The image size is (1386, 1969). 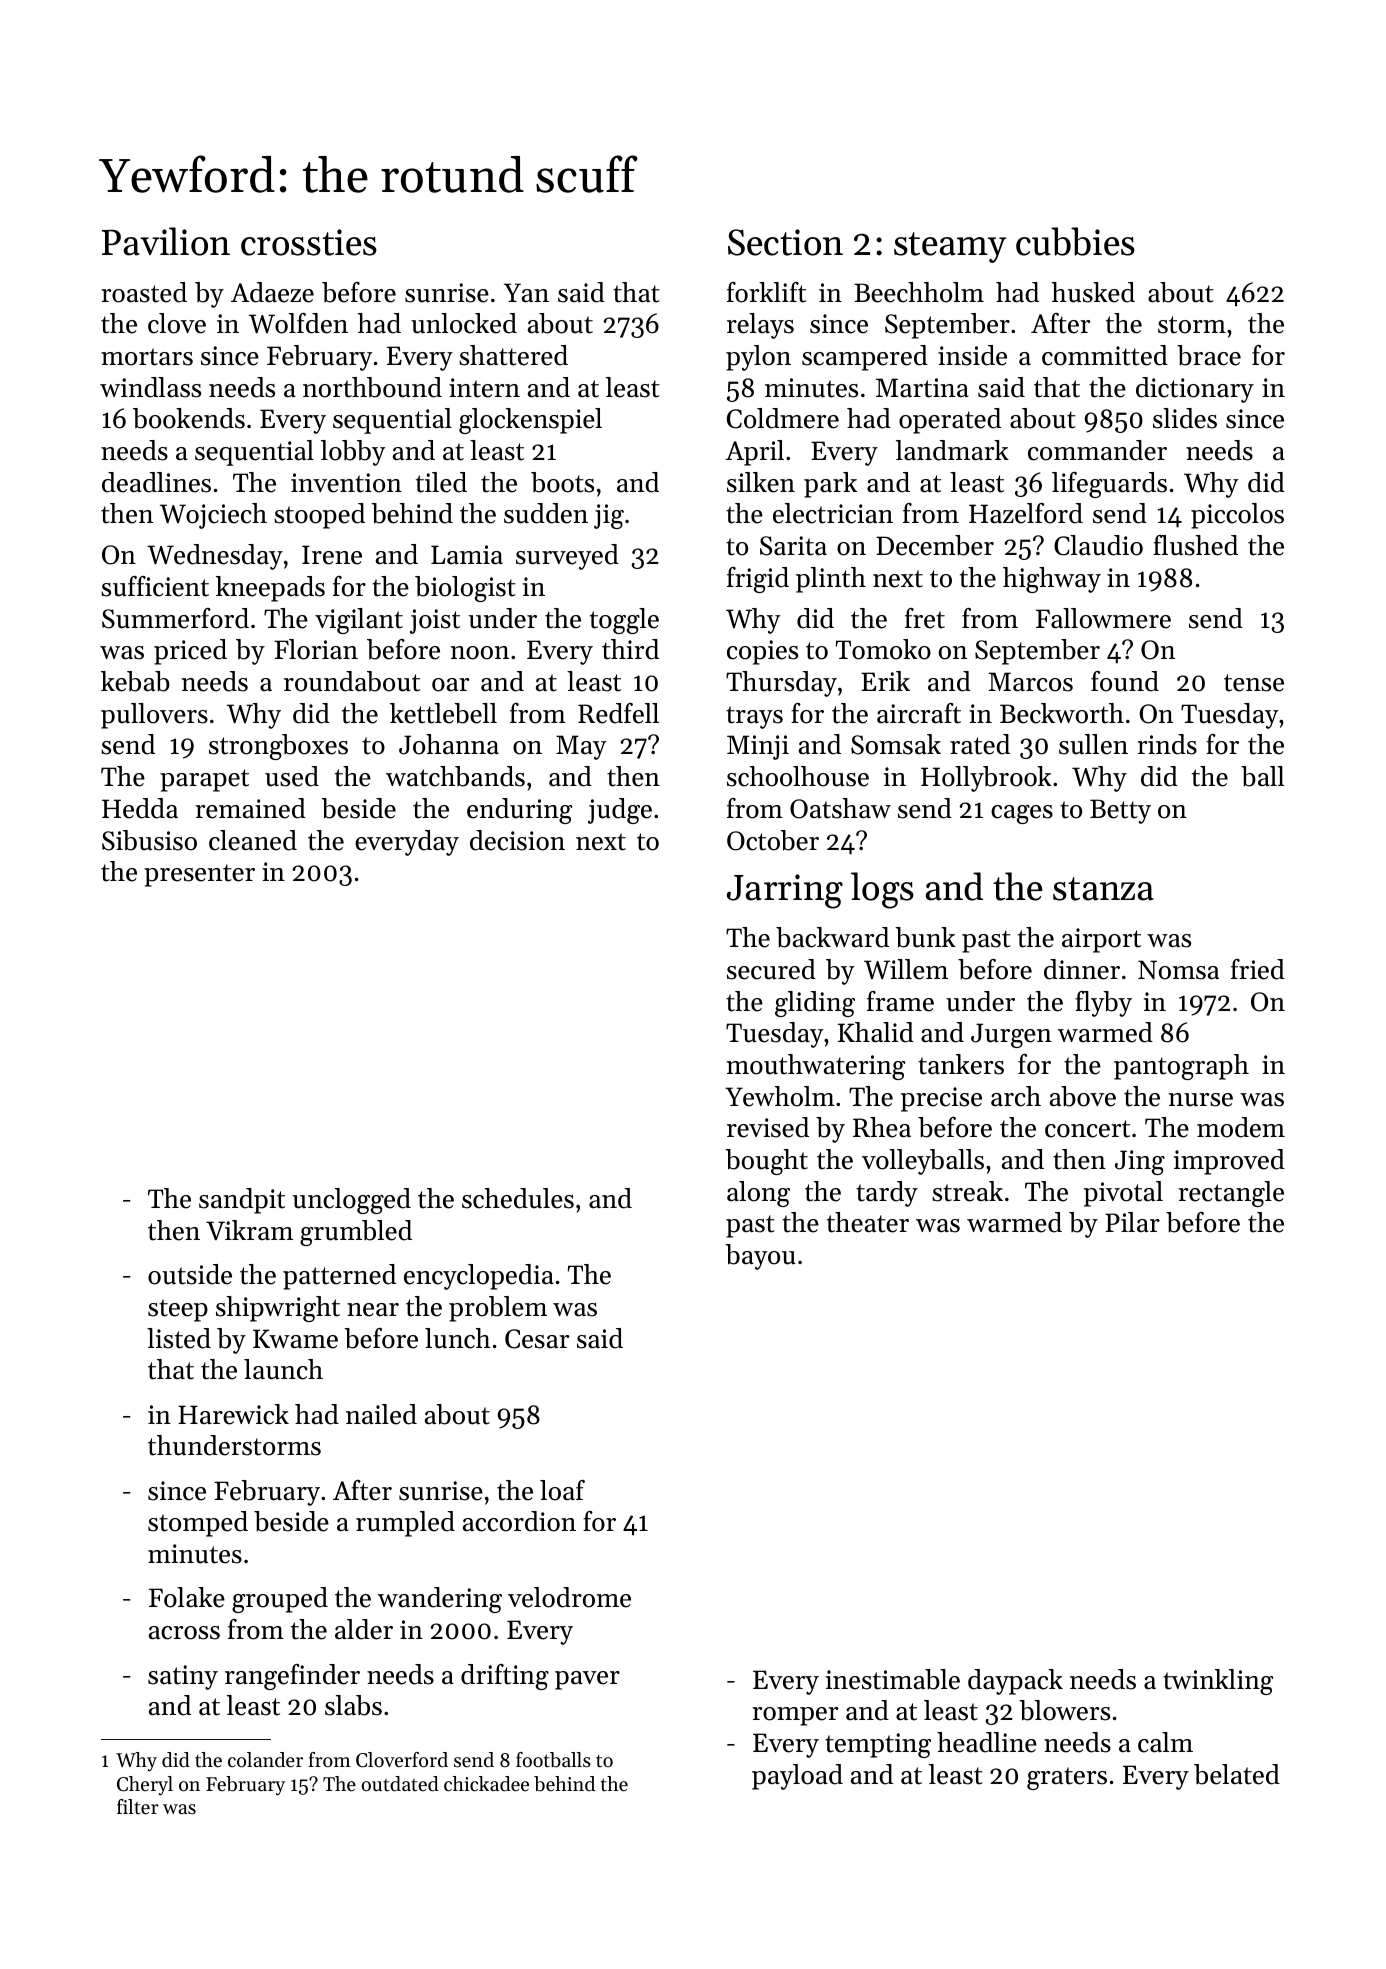 What do you see at coordinates (138, 1806) in the image?
I see `filter` at bounding box center [138, 1806].
